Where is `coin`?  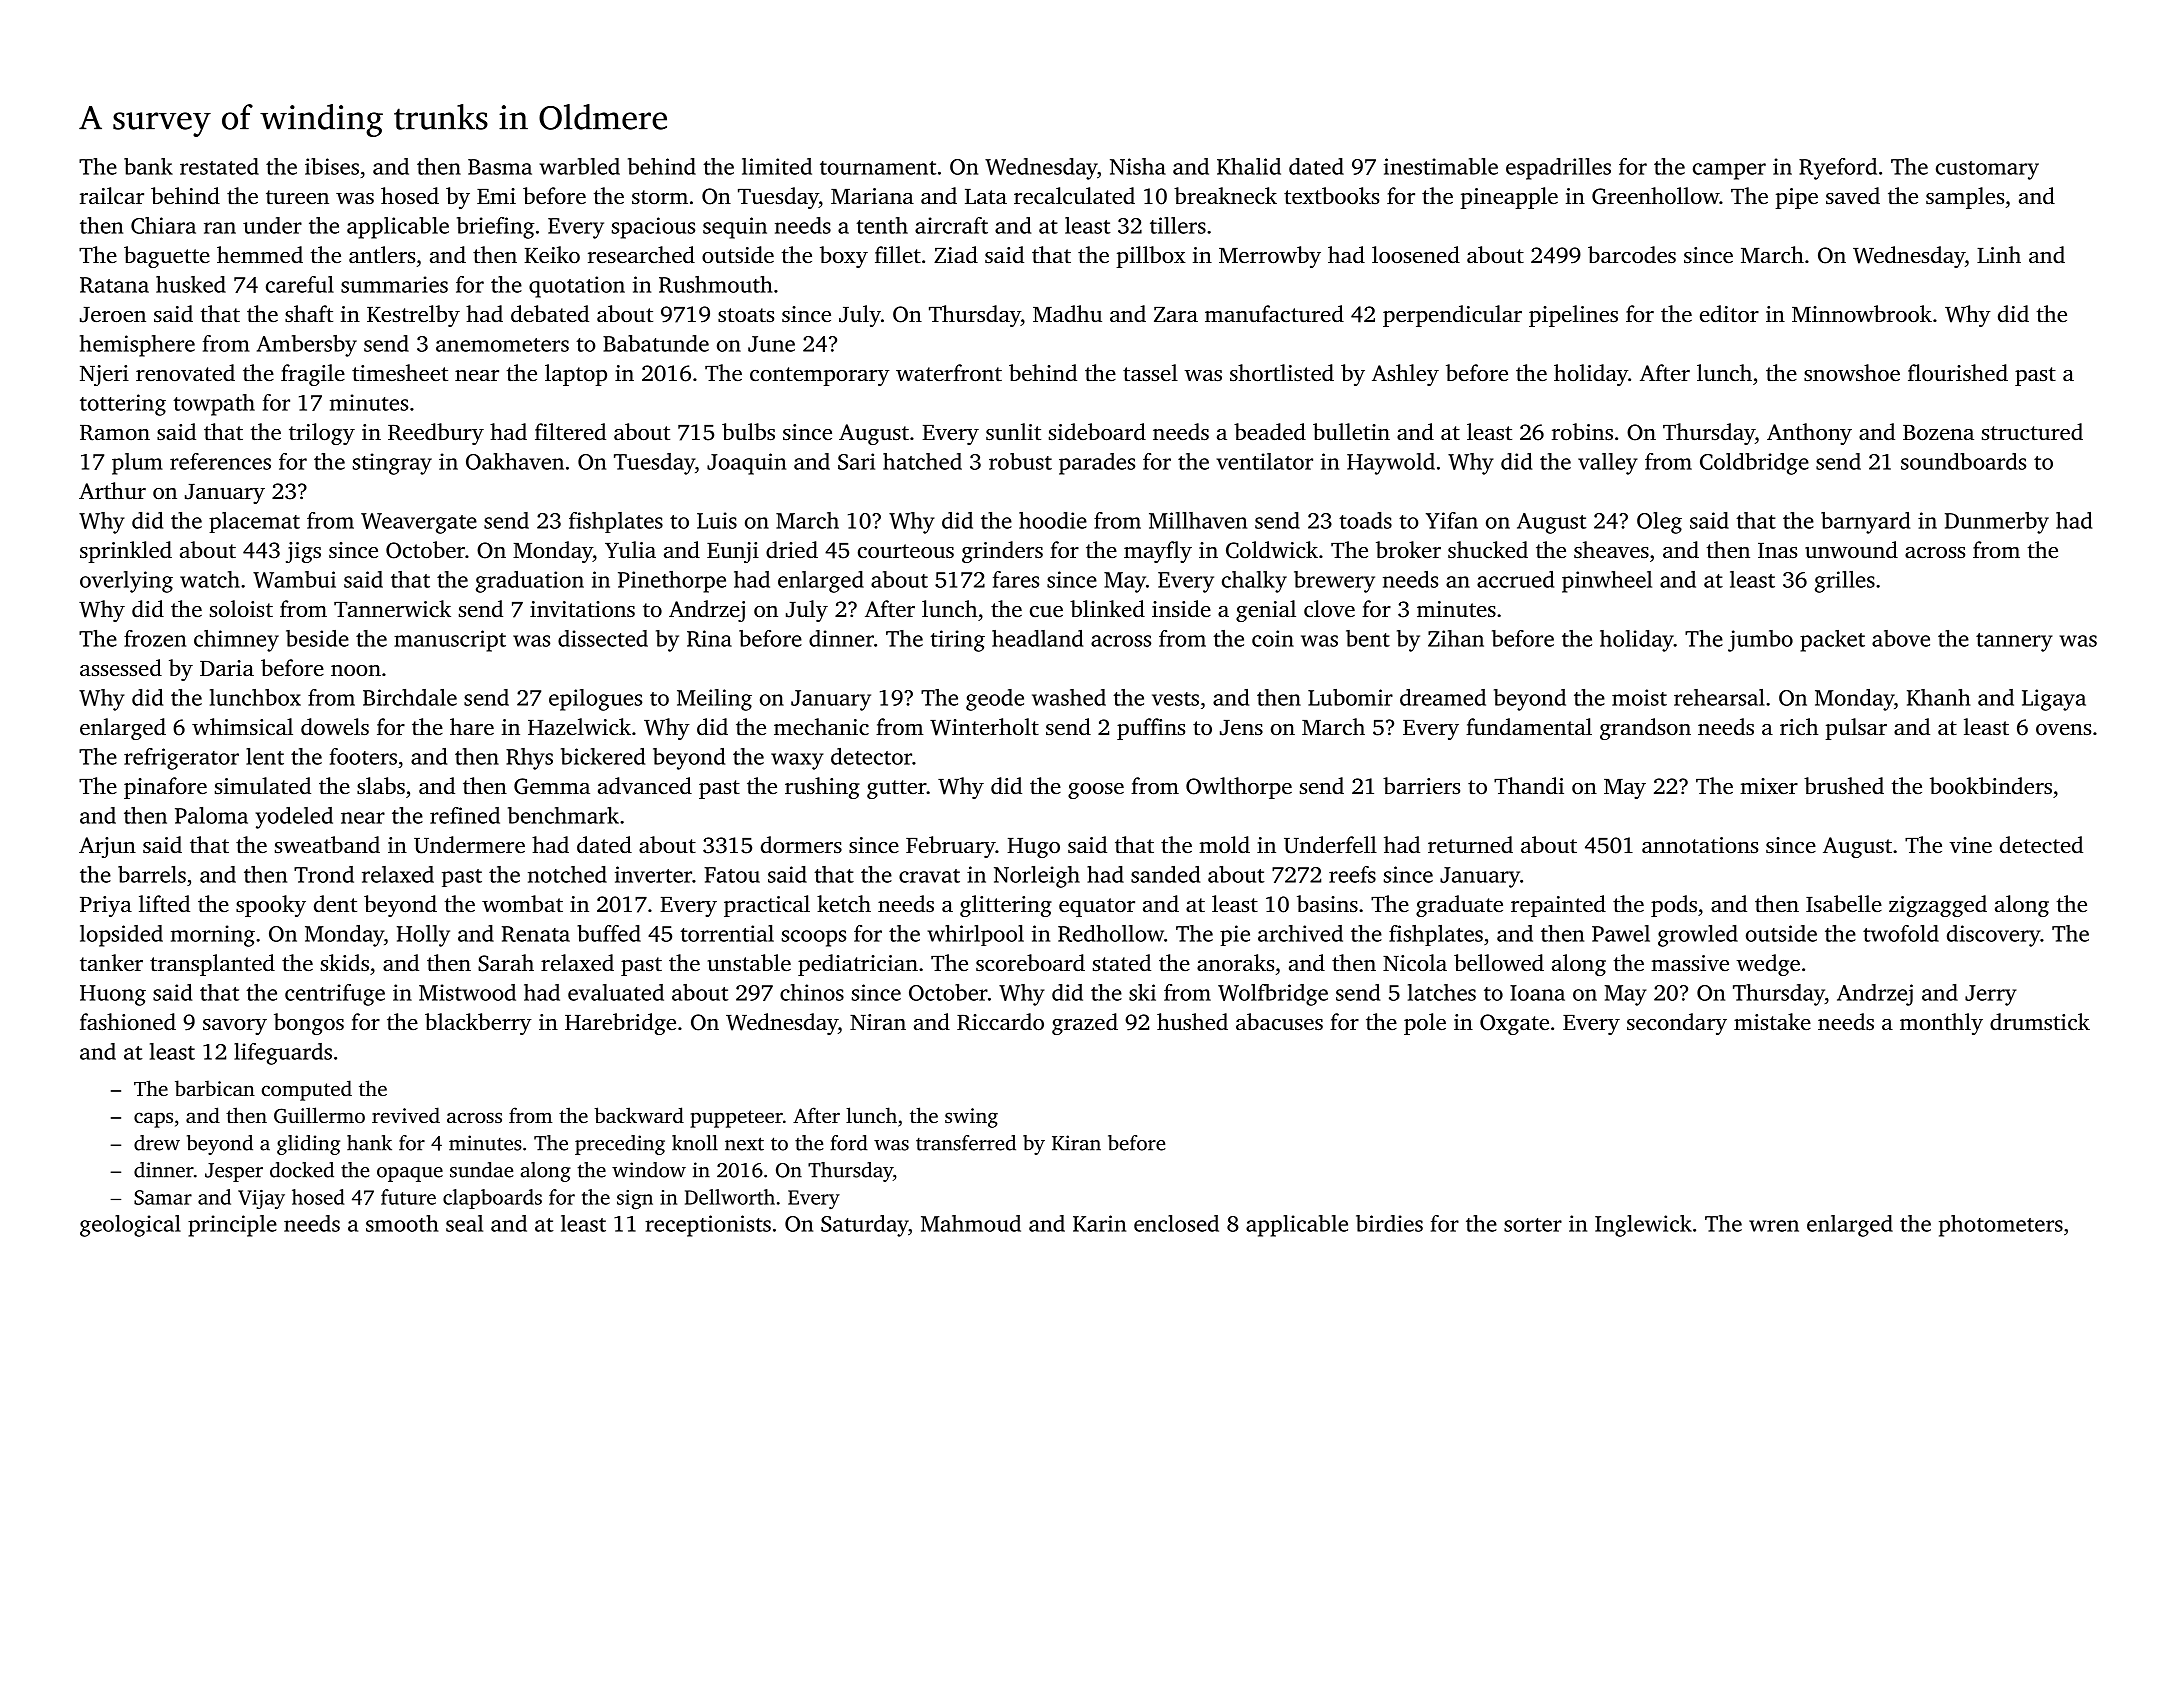
coin is located at coordinates (1273, 638).
